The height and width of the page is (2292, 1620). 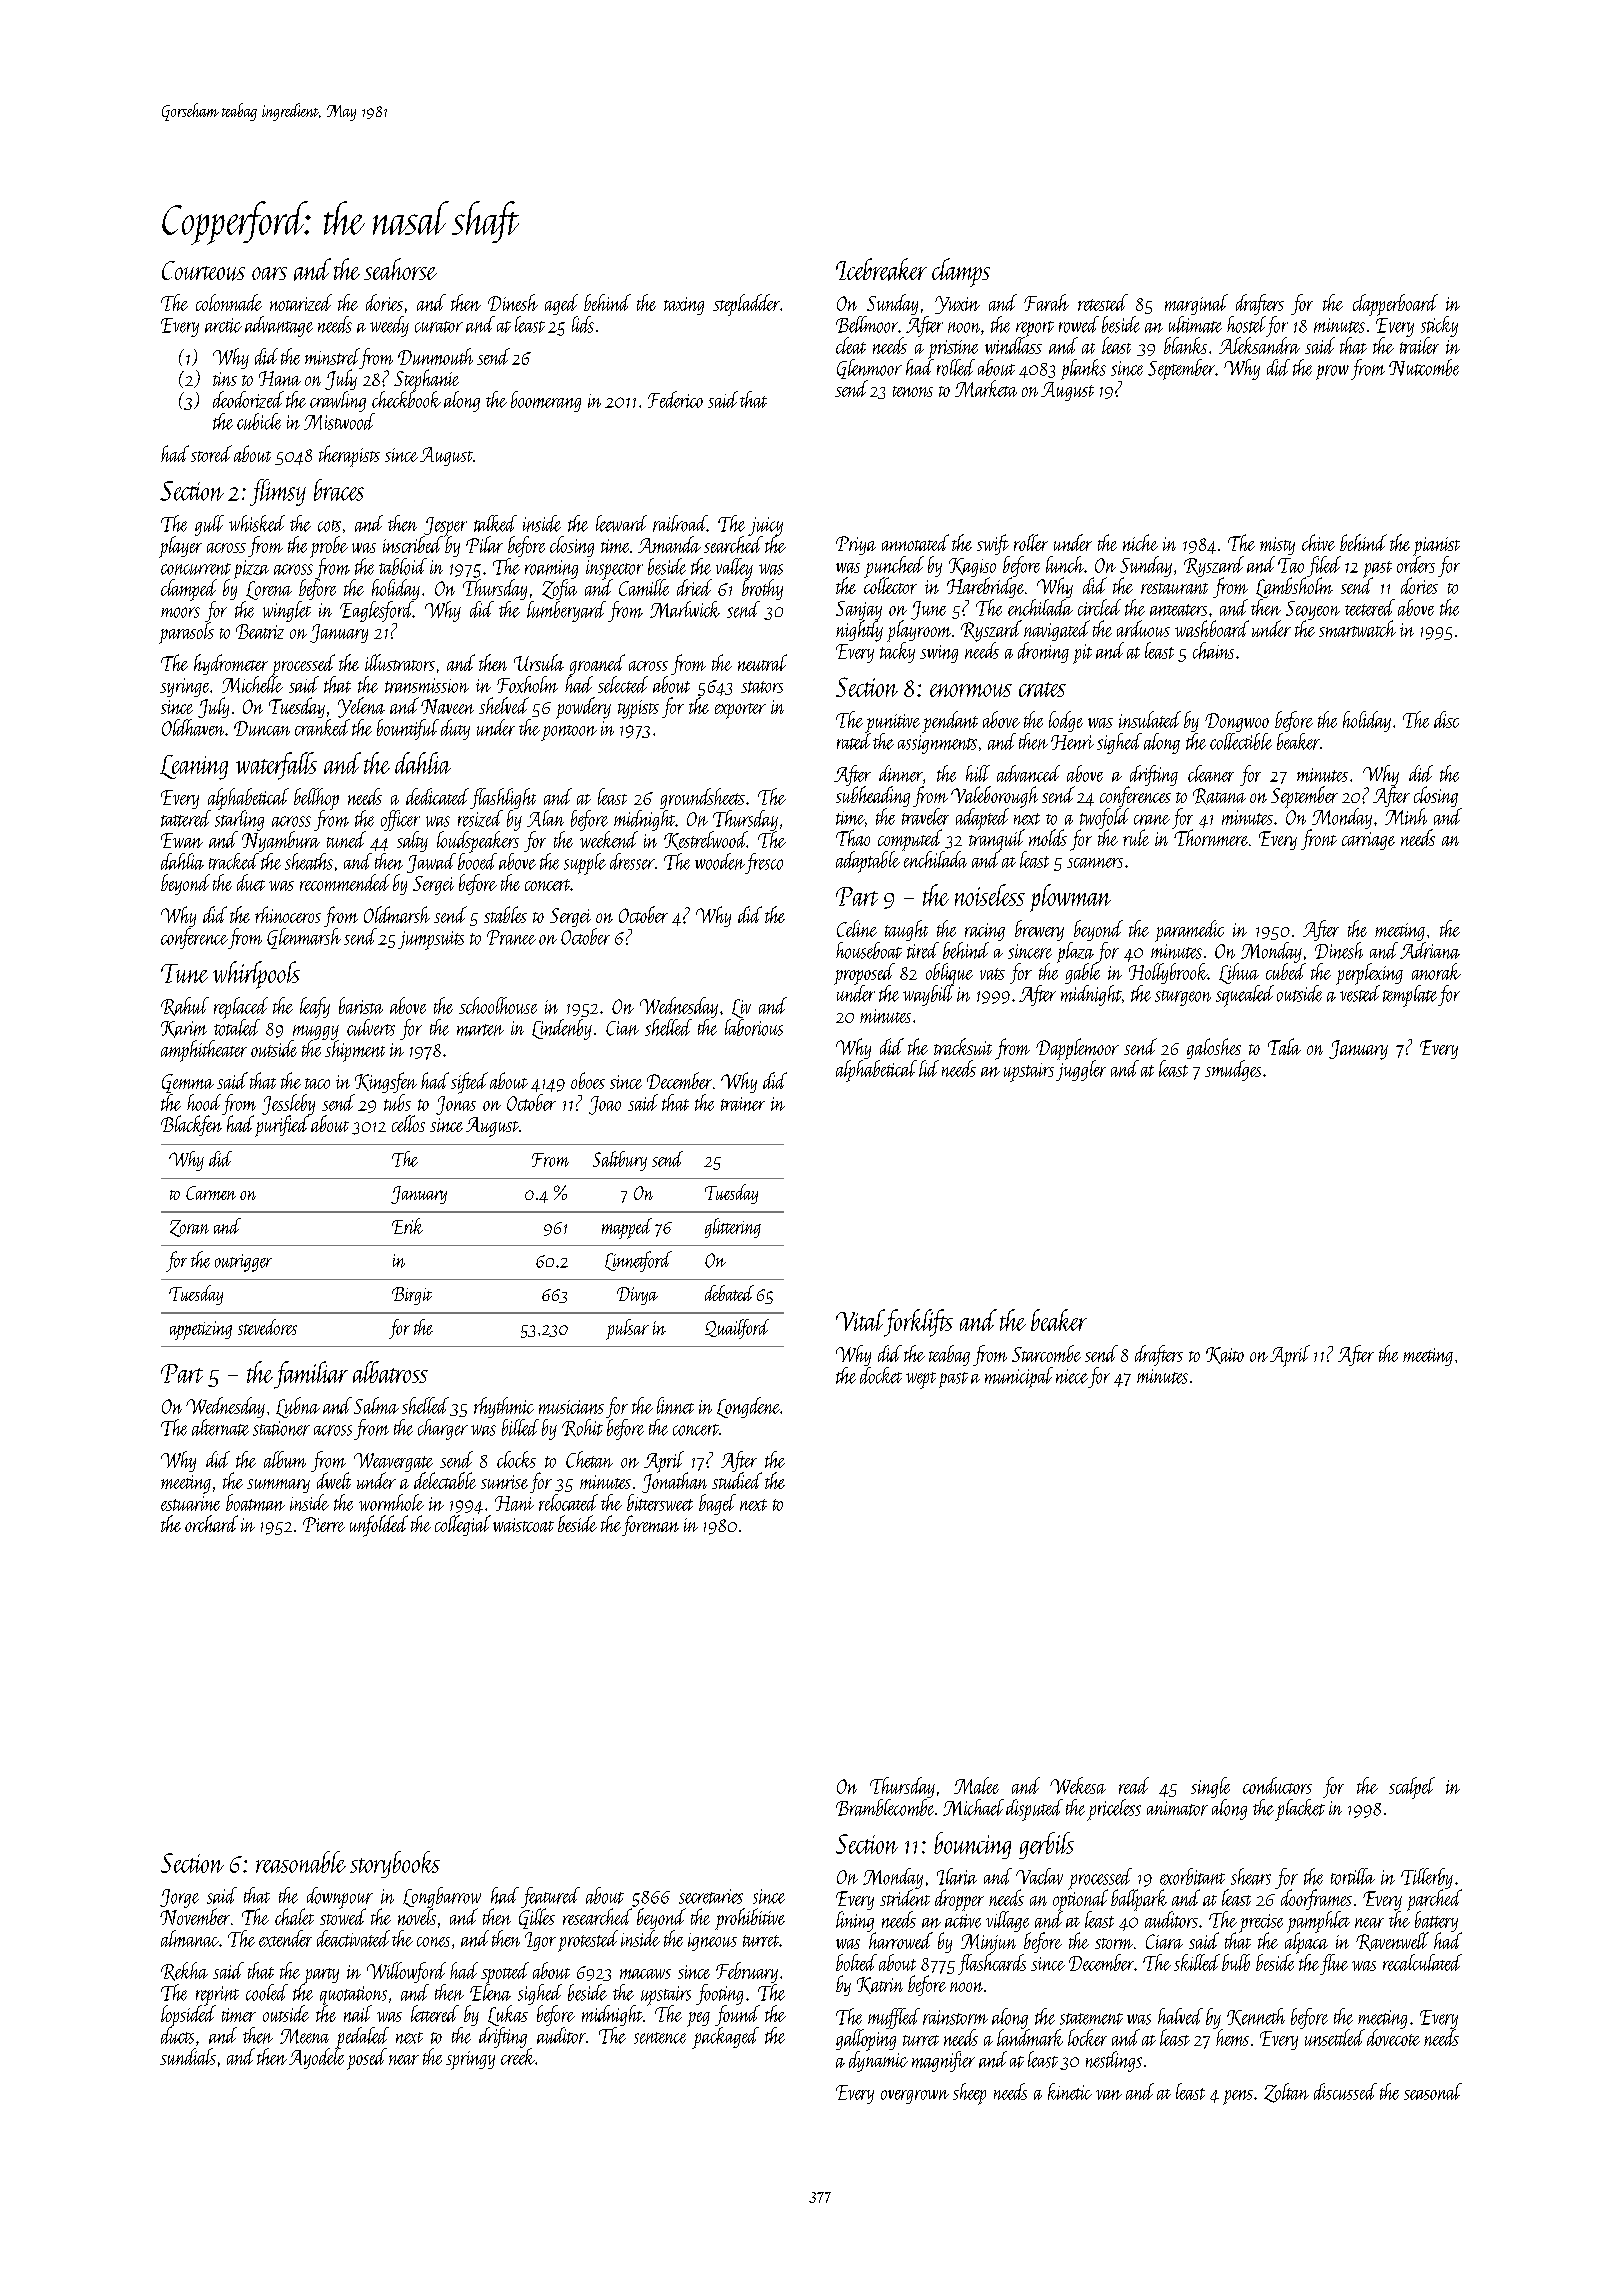 What do you see at coordinates (194, 767) in the page?
I see `Leaning` at bounding box center [194, 767].
